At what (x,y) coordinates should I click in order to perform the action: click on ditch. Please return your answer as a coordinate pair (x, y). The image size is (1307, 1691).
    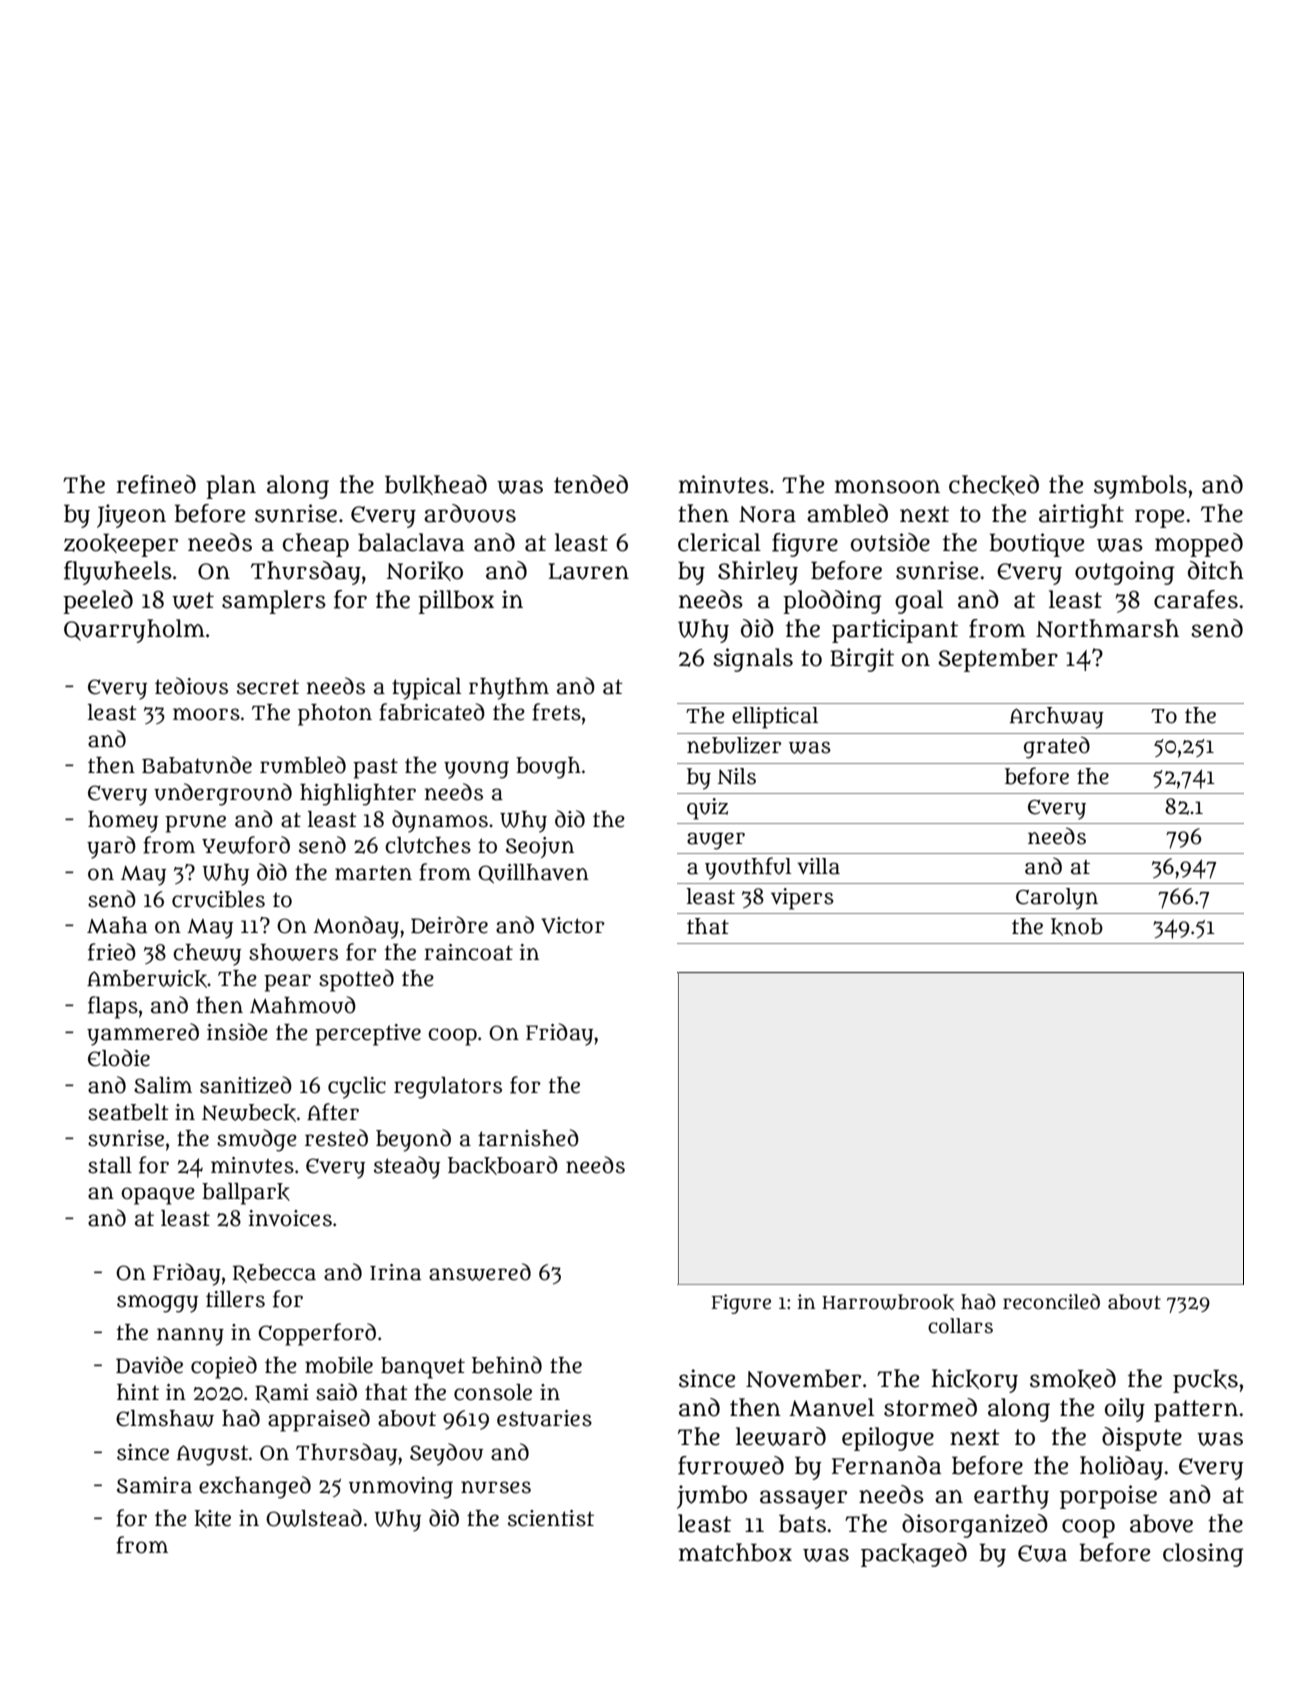
    Looking at the image, I should click on (1216, 570).
